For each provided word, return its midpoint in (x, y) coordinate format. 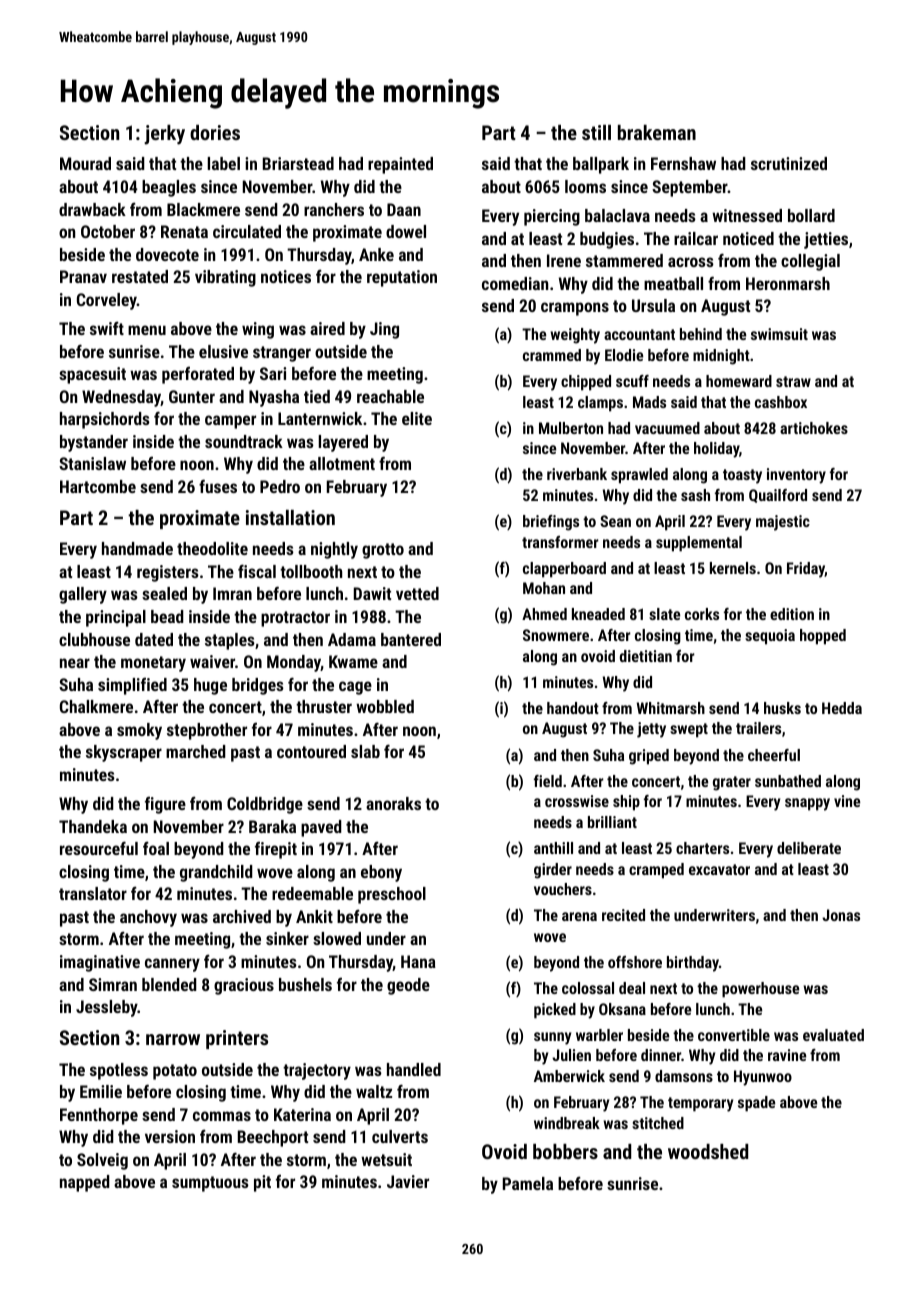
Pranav (83, 276)
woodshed (708, 1151)
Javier (408, 1181)
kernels (733, 568)
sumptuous (210, 1184)
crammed (552, 355)
